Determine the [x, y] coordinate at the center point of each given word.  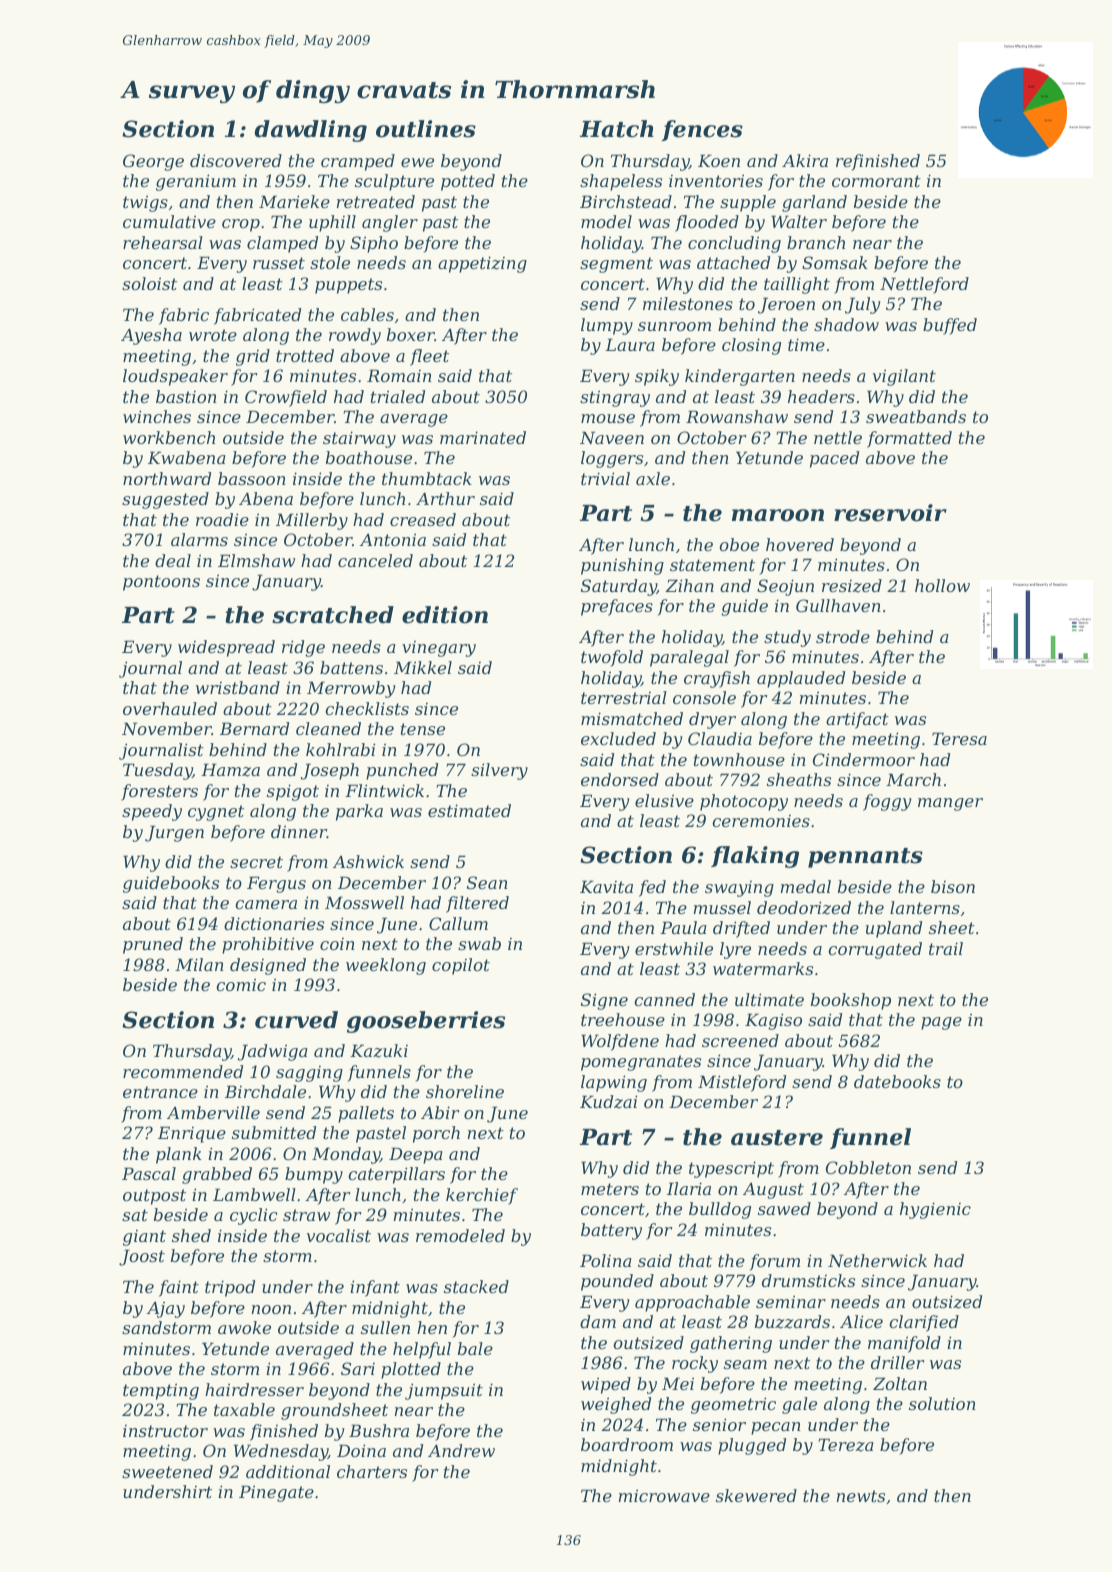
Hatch [617, 129]
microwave [664, 1495]
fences [702, 130]
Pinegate [276, 1493]
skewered [756, 1495]
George [153, 162]
